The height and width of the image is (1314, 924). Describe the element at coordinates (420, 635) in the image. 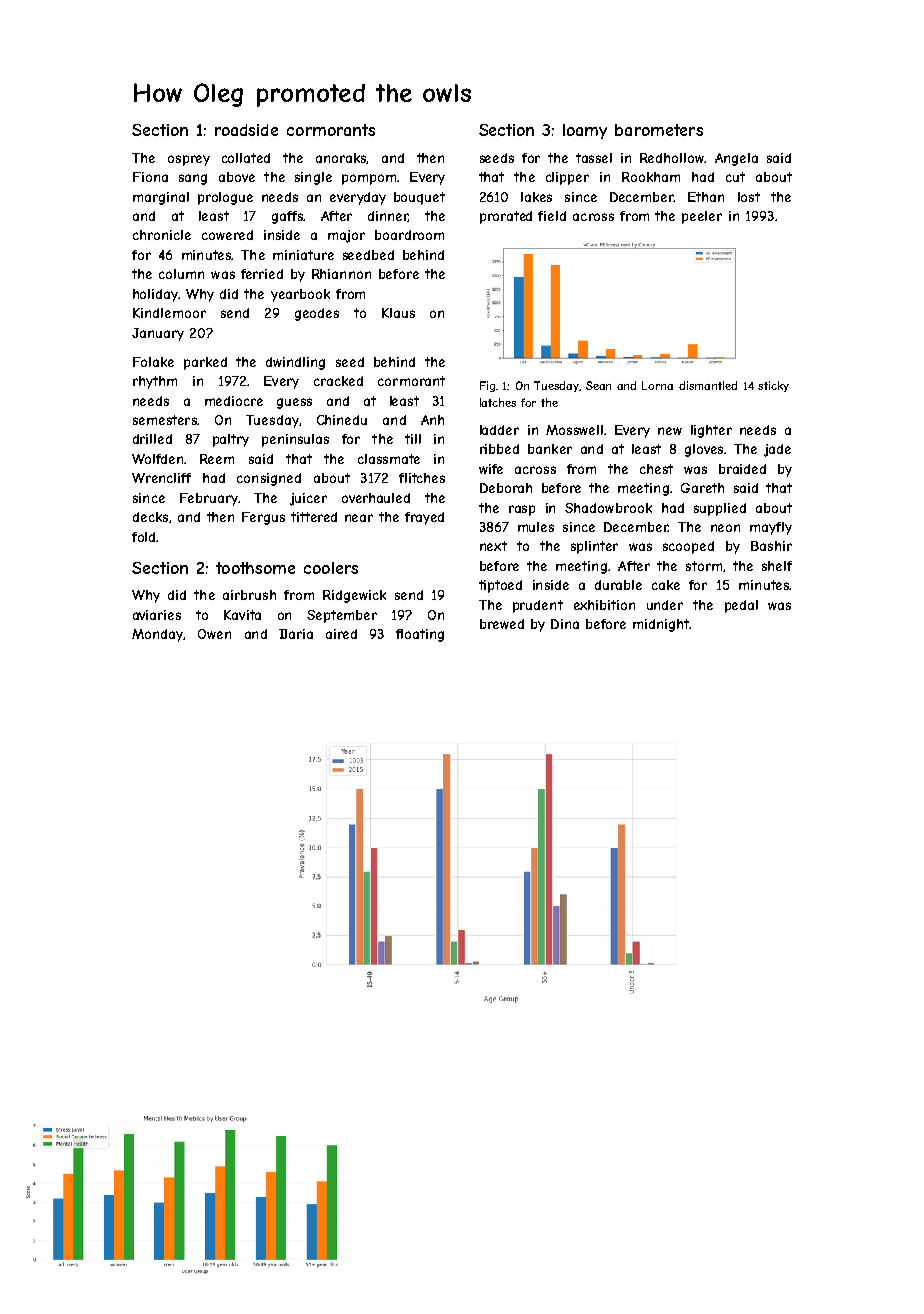

I see `floating` at that location.
